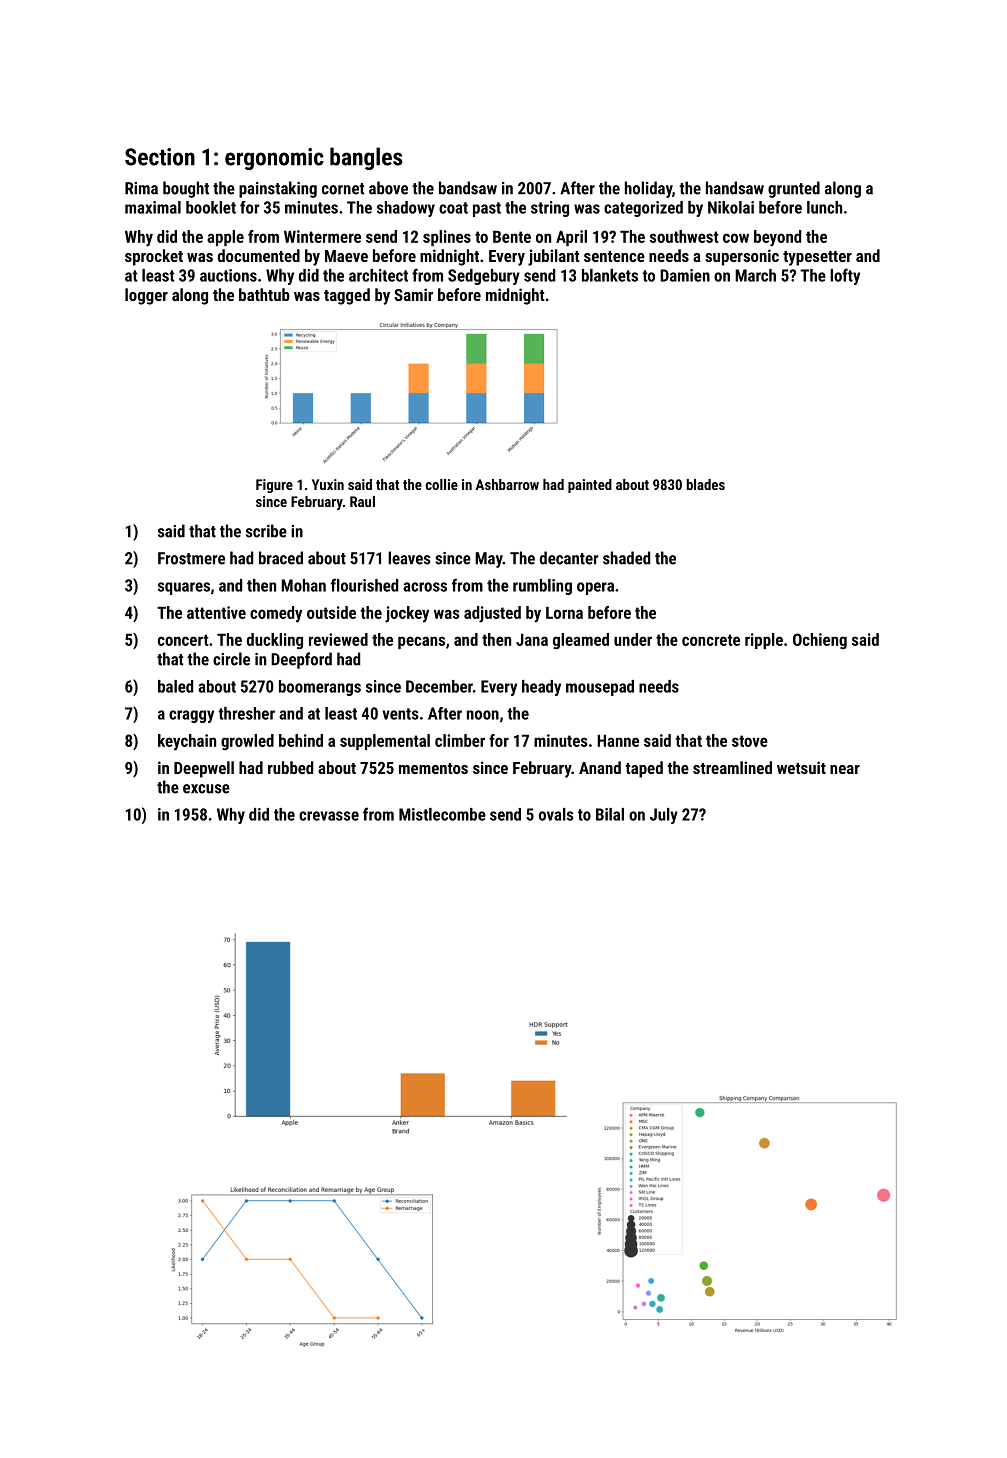  Describe the element at coordinates (329, 816) in the page. I see `crevasse` at that location.
